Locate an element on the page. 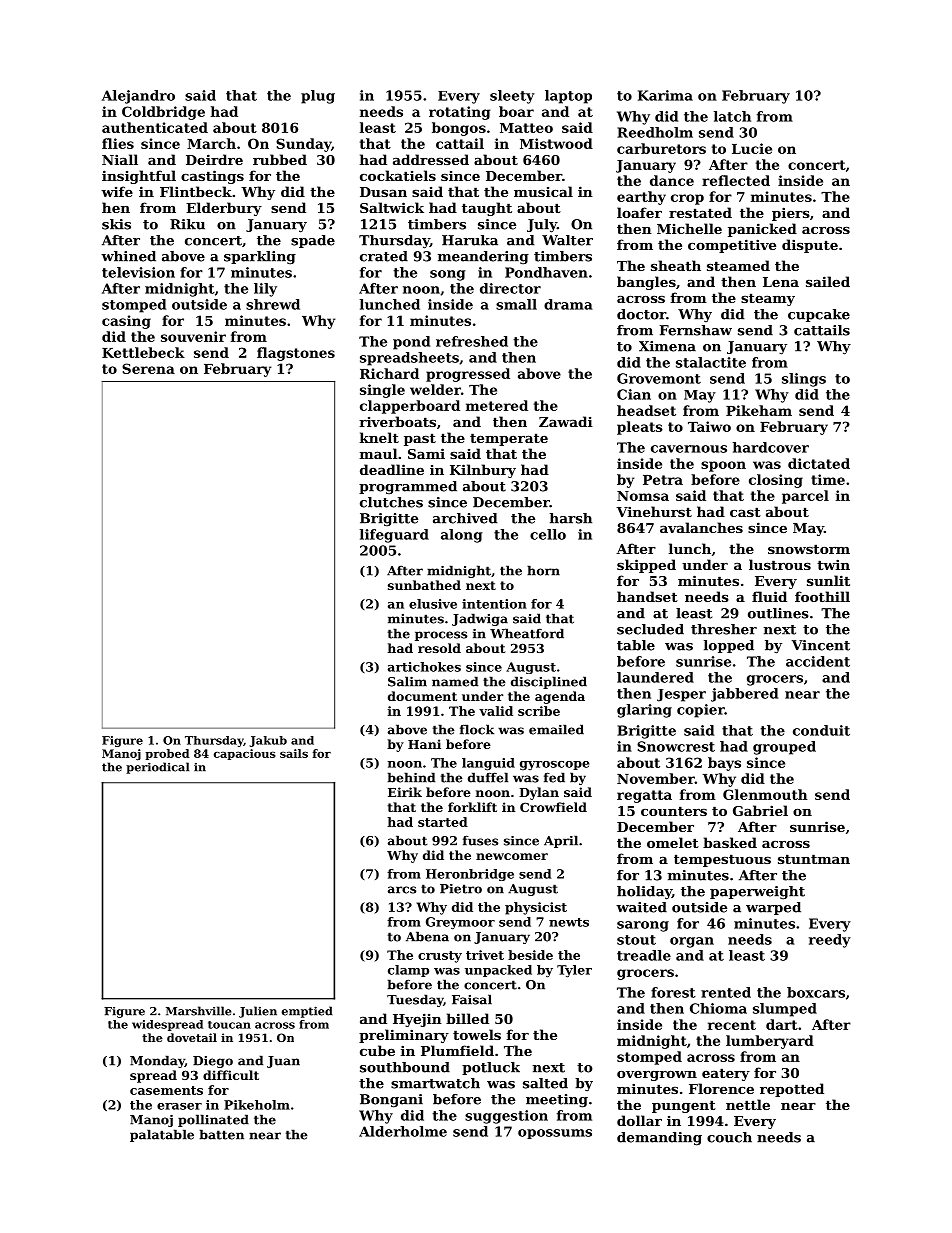 This image has height=1233, width=952. capacious is located at coordinates (245, 754).
